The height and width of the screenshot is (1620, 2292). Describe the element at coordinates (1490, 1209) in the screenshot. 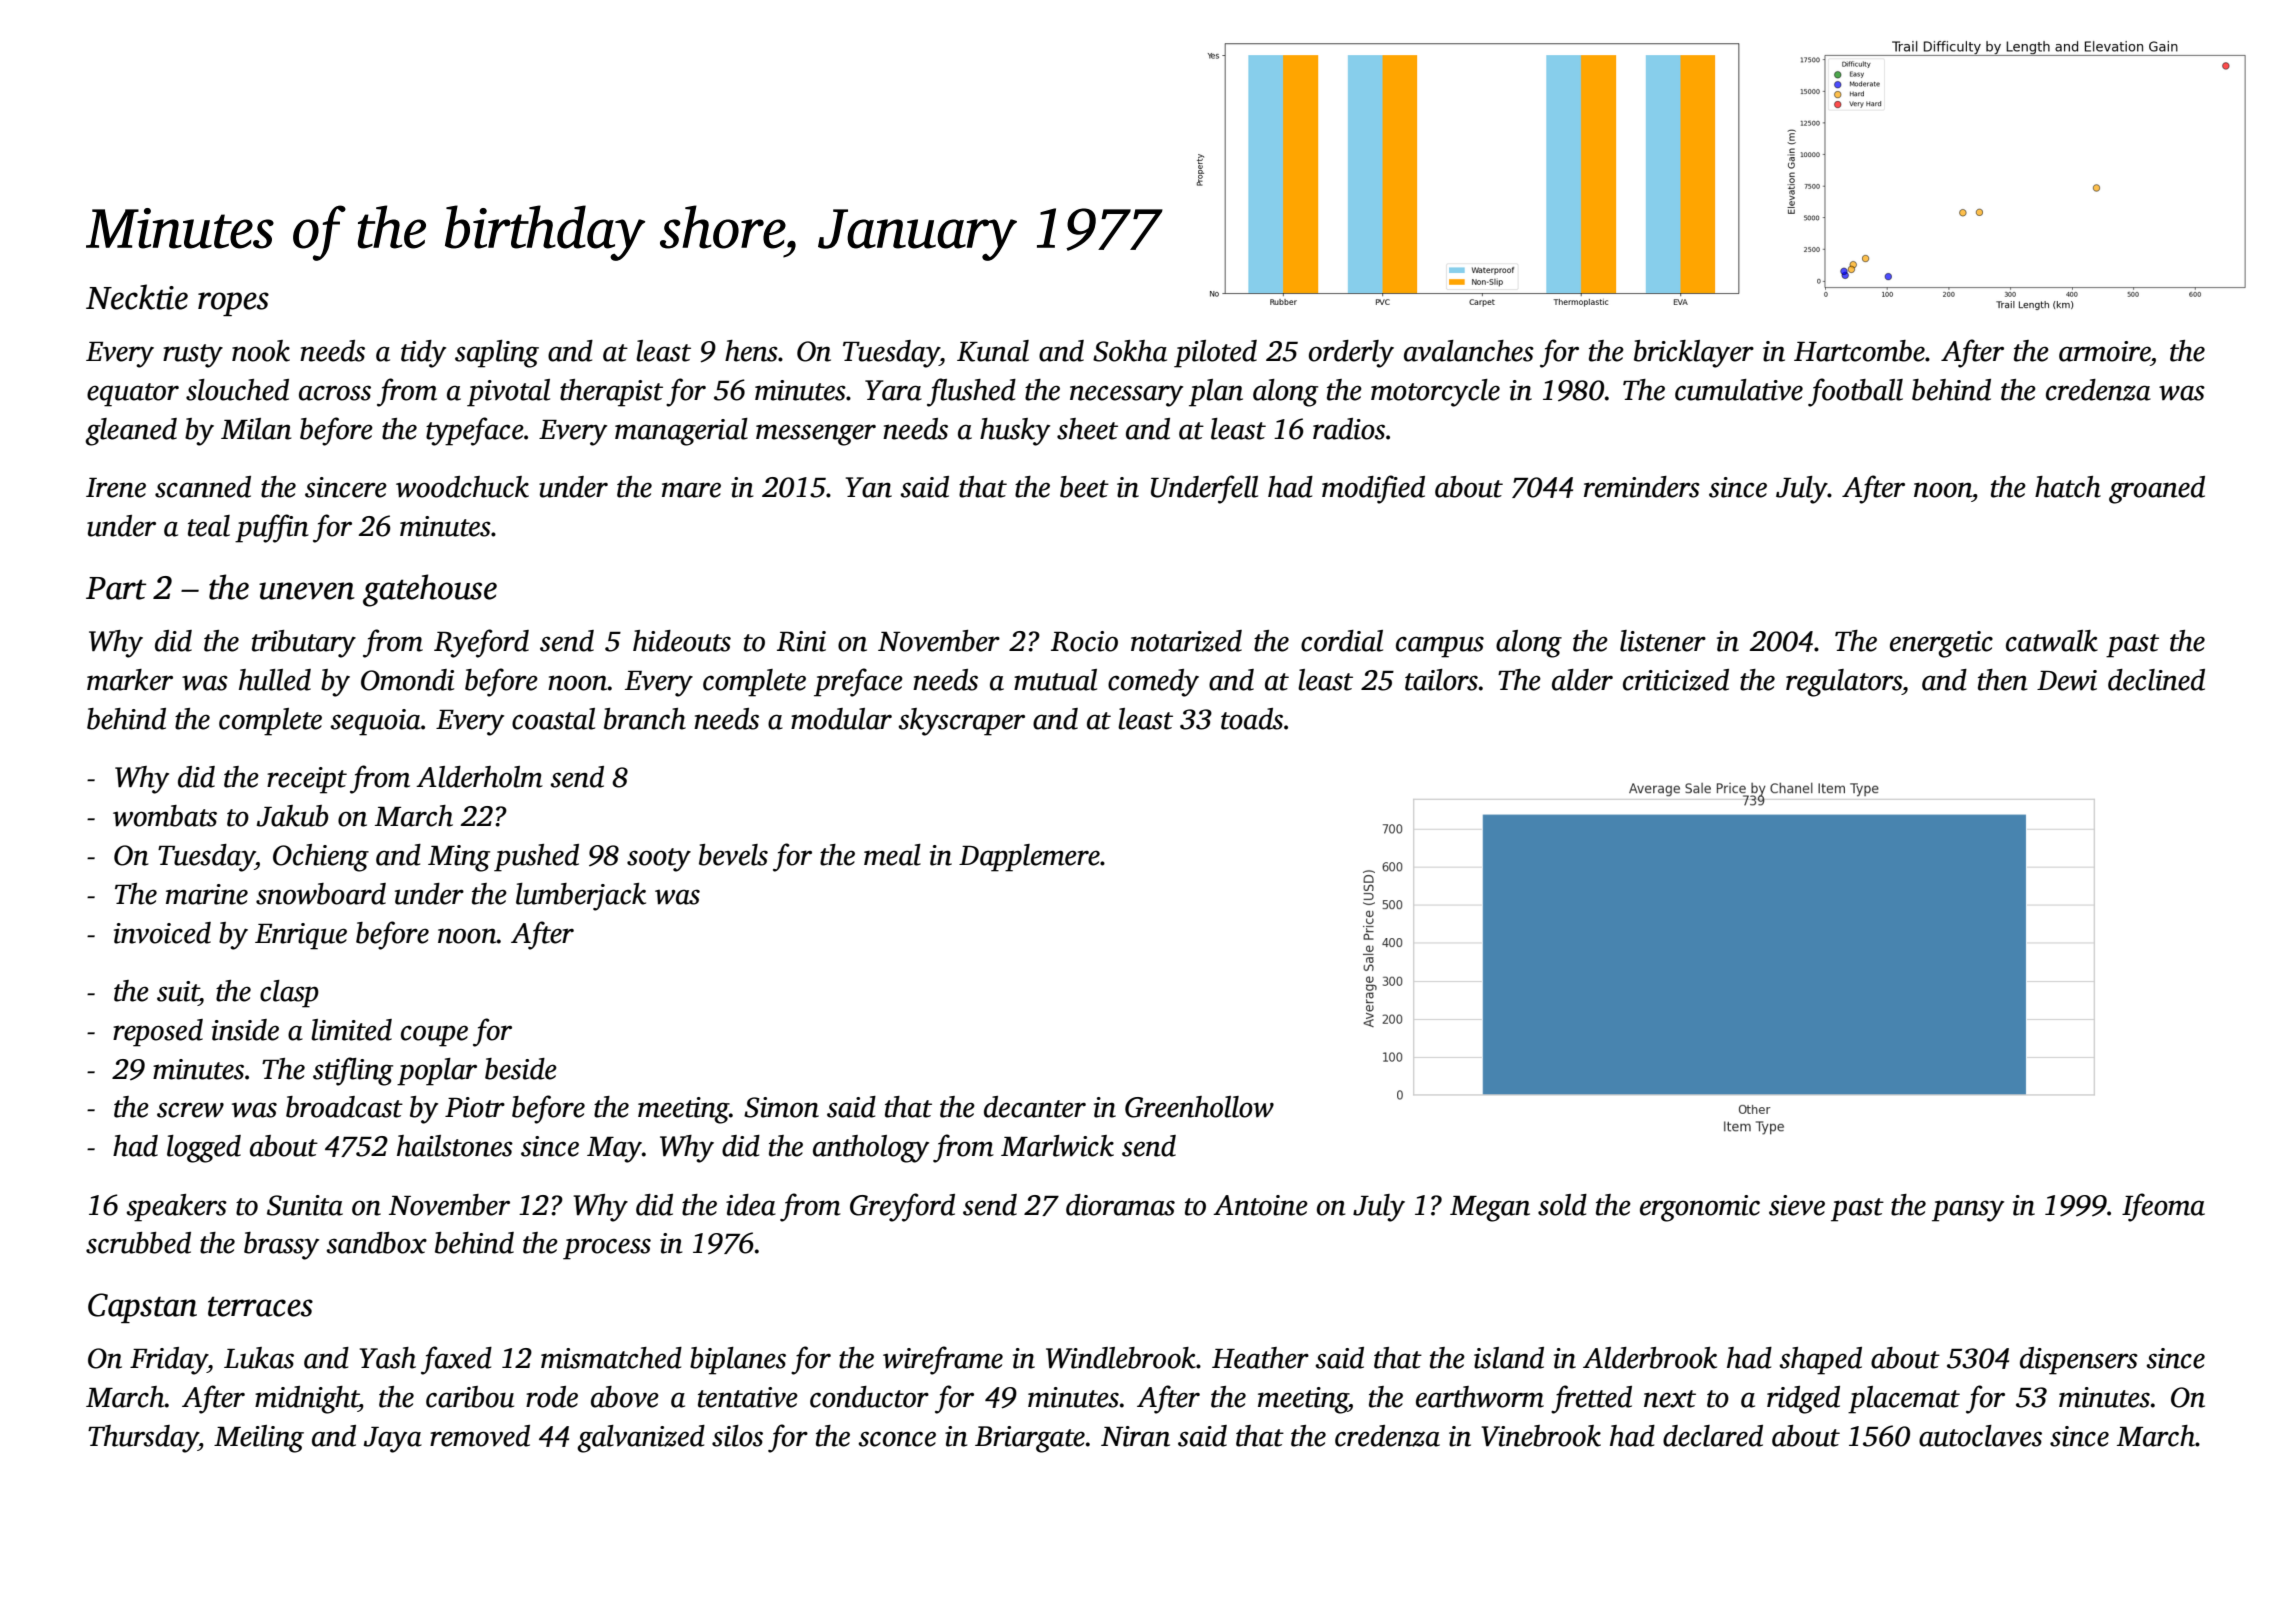

I see `Megan` at that location.
